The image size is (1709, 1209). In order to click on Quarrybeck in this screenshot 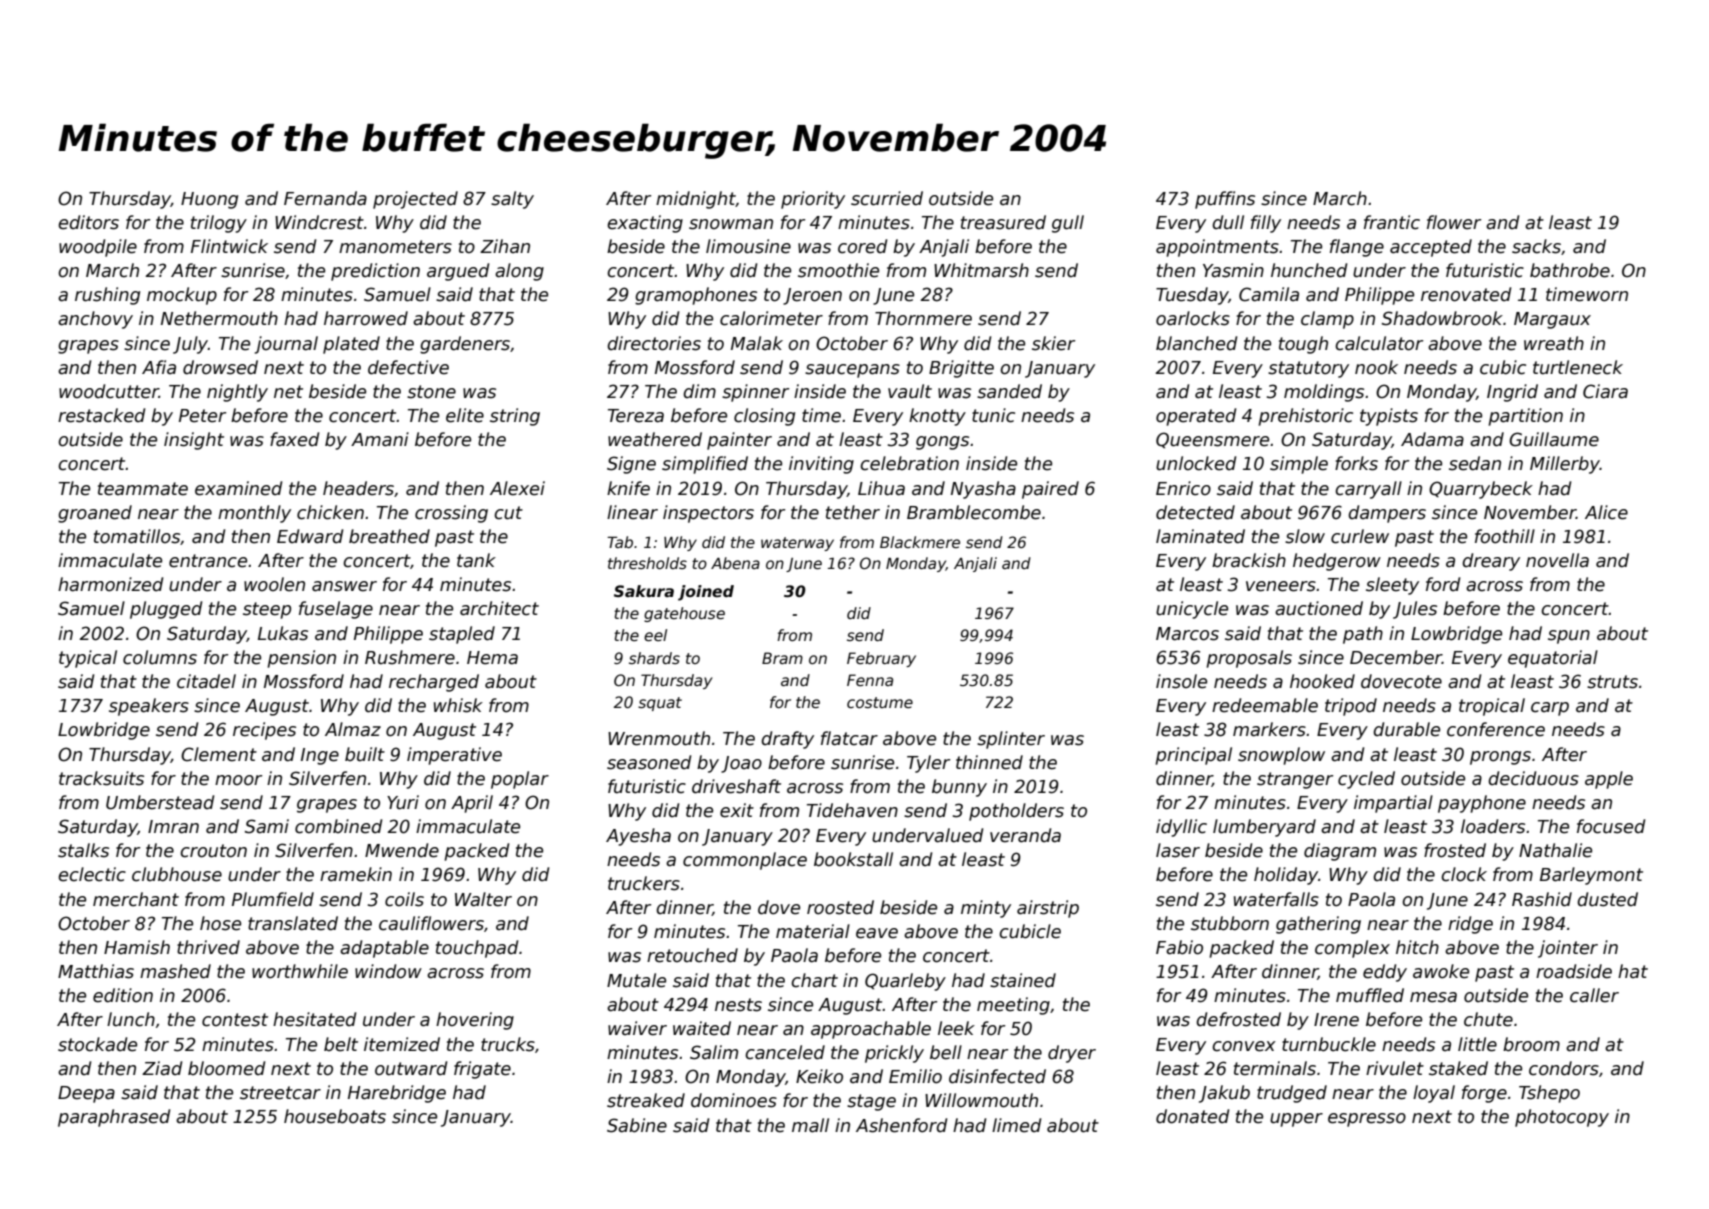, I will do `click(1481, 490)`.
